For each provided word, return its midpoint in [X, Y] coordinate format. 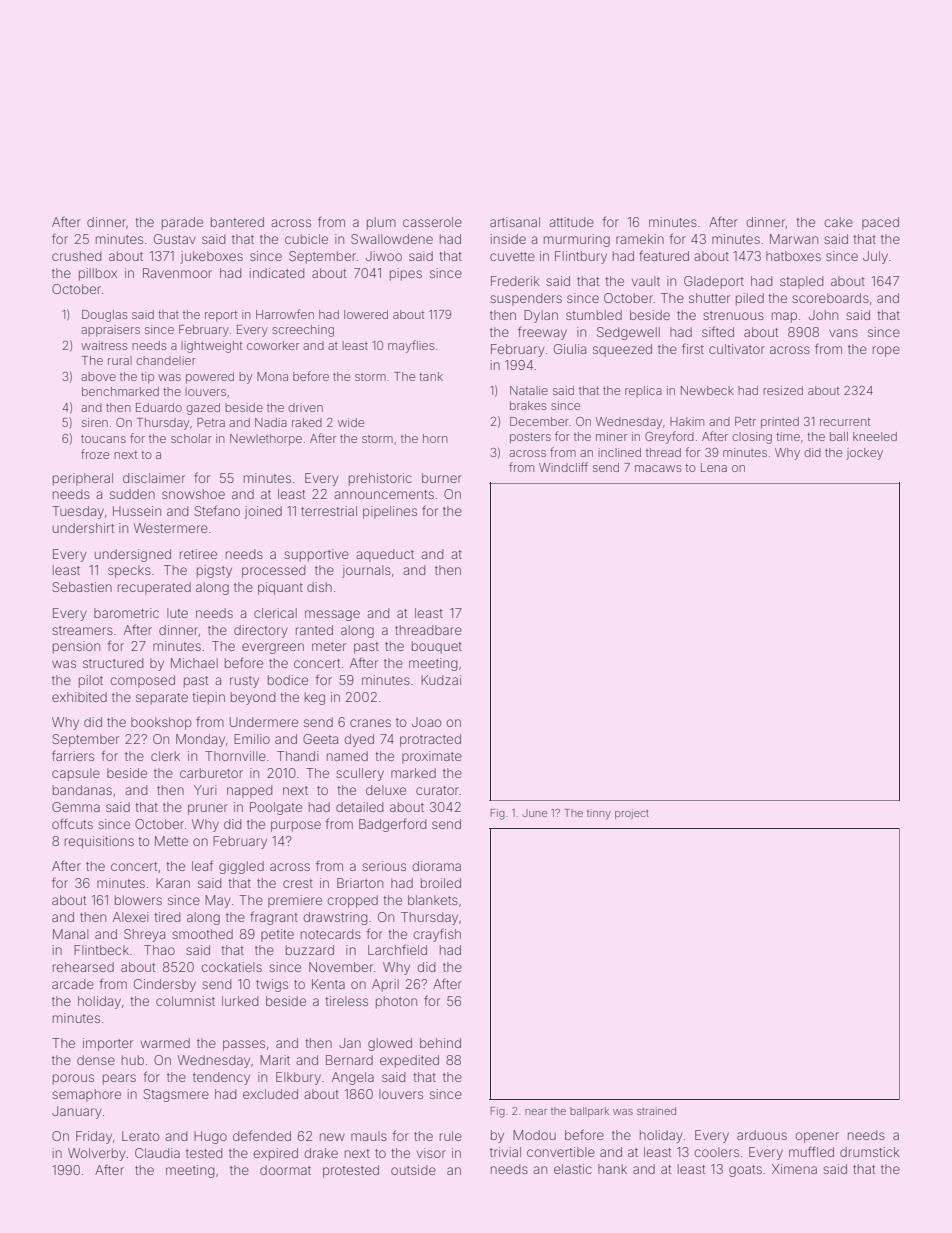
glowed [390, 1044]
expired [275, 1154]
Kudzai [441, 680]
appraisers [110, 331]
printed [780, 423]
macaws [658, 468]
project [632, 814]
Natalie [529, 390]
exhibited [79, 697]
